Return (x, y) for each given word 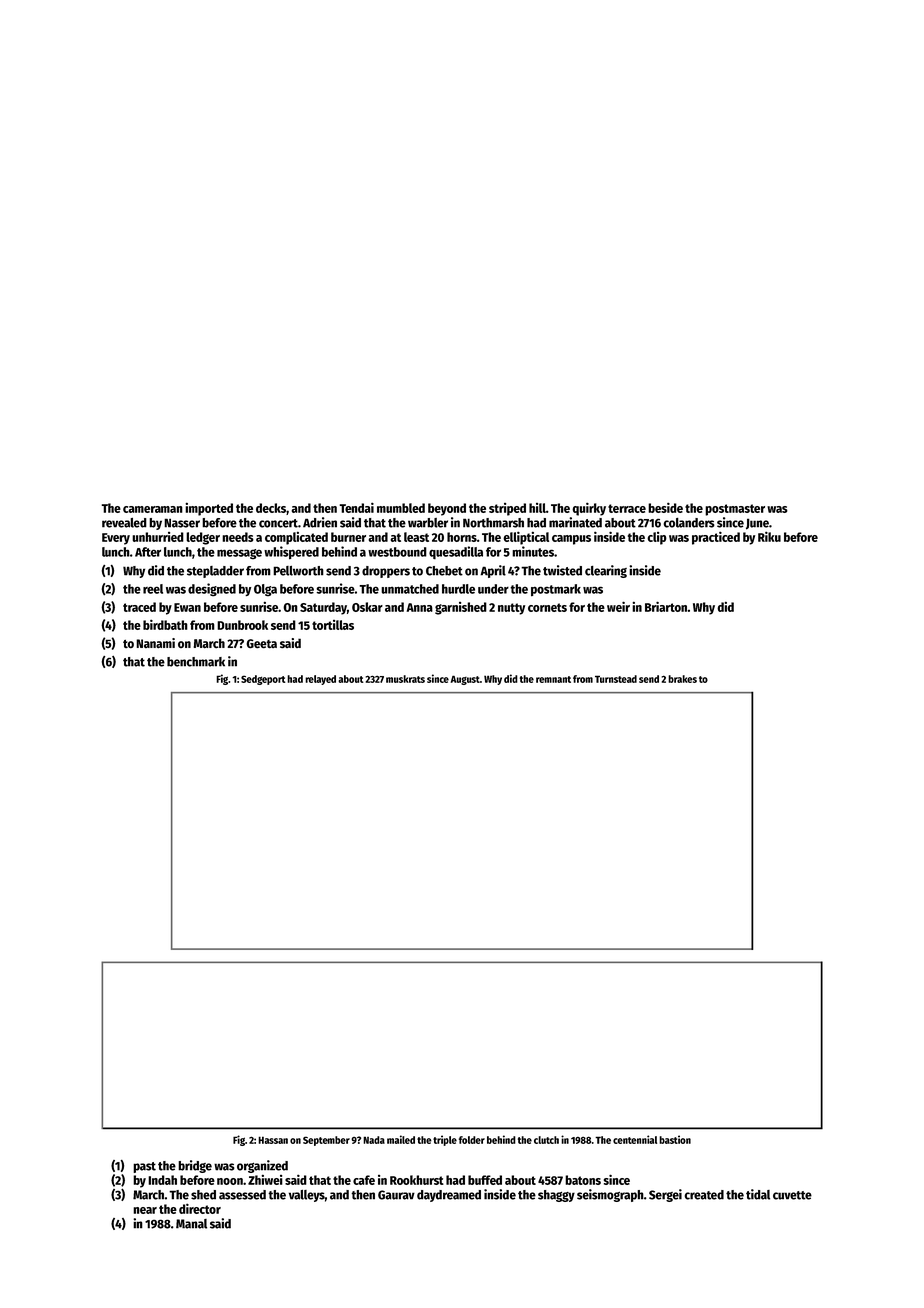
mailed (401, 1139)
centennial (635, 1139)
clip (657, 538)
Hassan (273, 1140)
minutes (533, 551)
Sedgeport (263, 680)
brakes (682, 679)
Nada (374, 1140)
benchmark (196, 662)
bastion (675, 1139)
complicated (296, 538)
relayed (320, 680)
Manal (191, 1224)
